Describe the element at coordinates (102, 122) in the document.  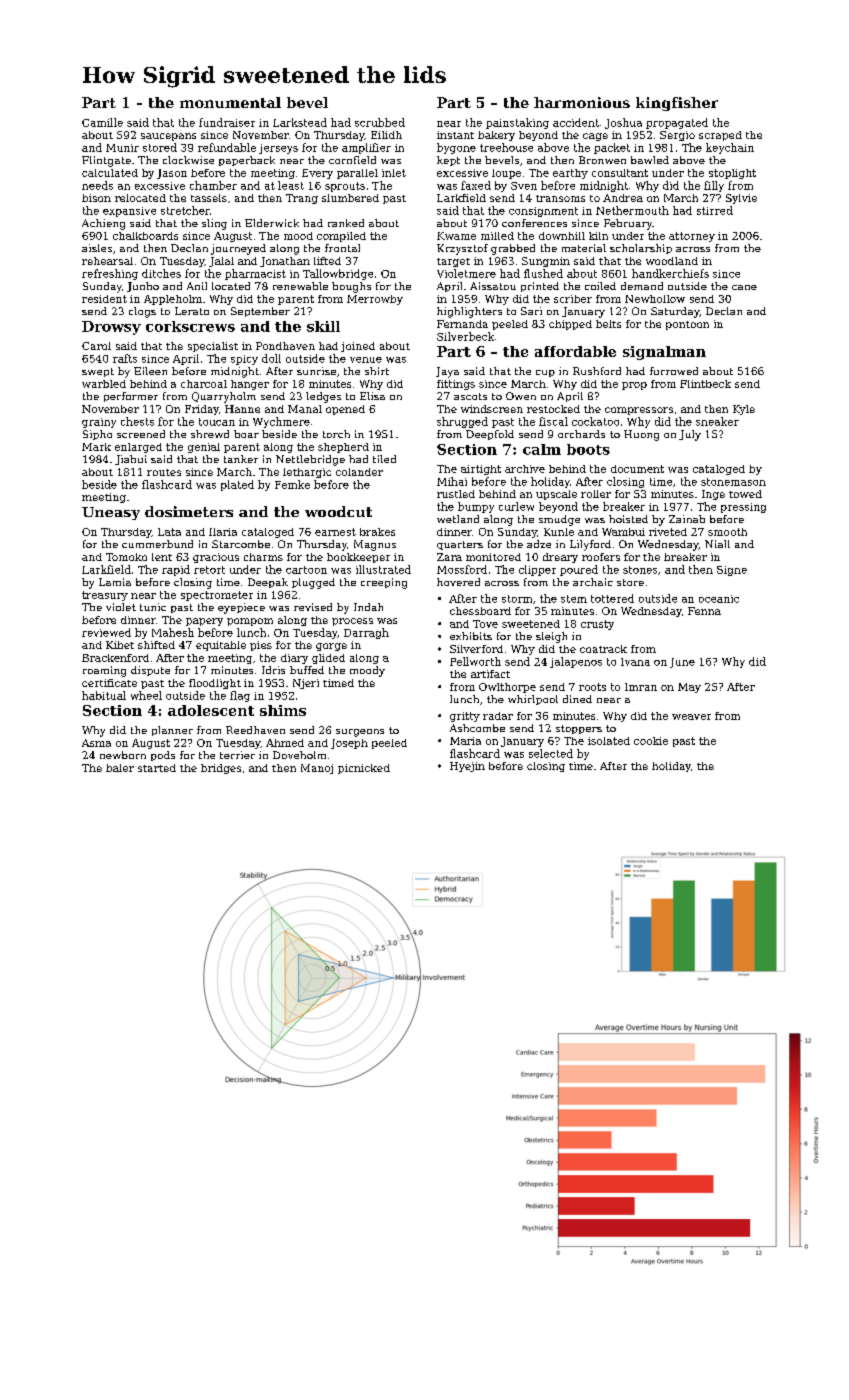
I see `Camille` at that location.
